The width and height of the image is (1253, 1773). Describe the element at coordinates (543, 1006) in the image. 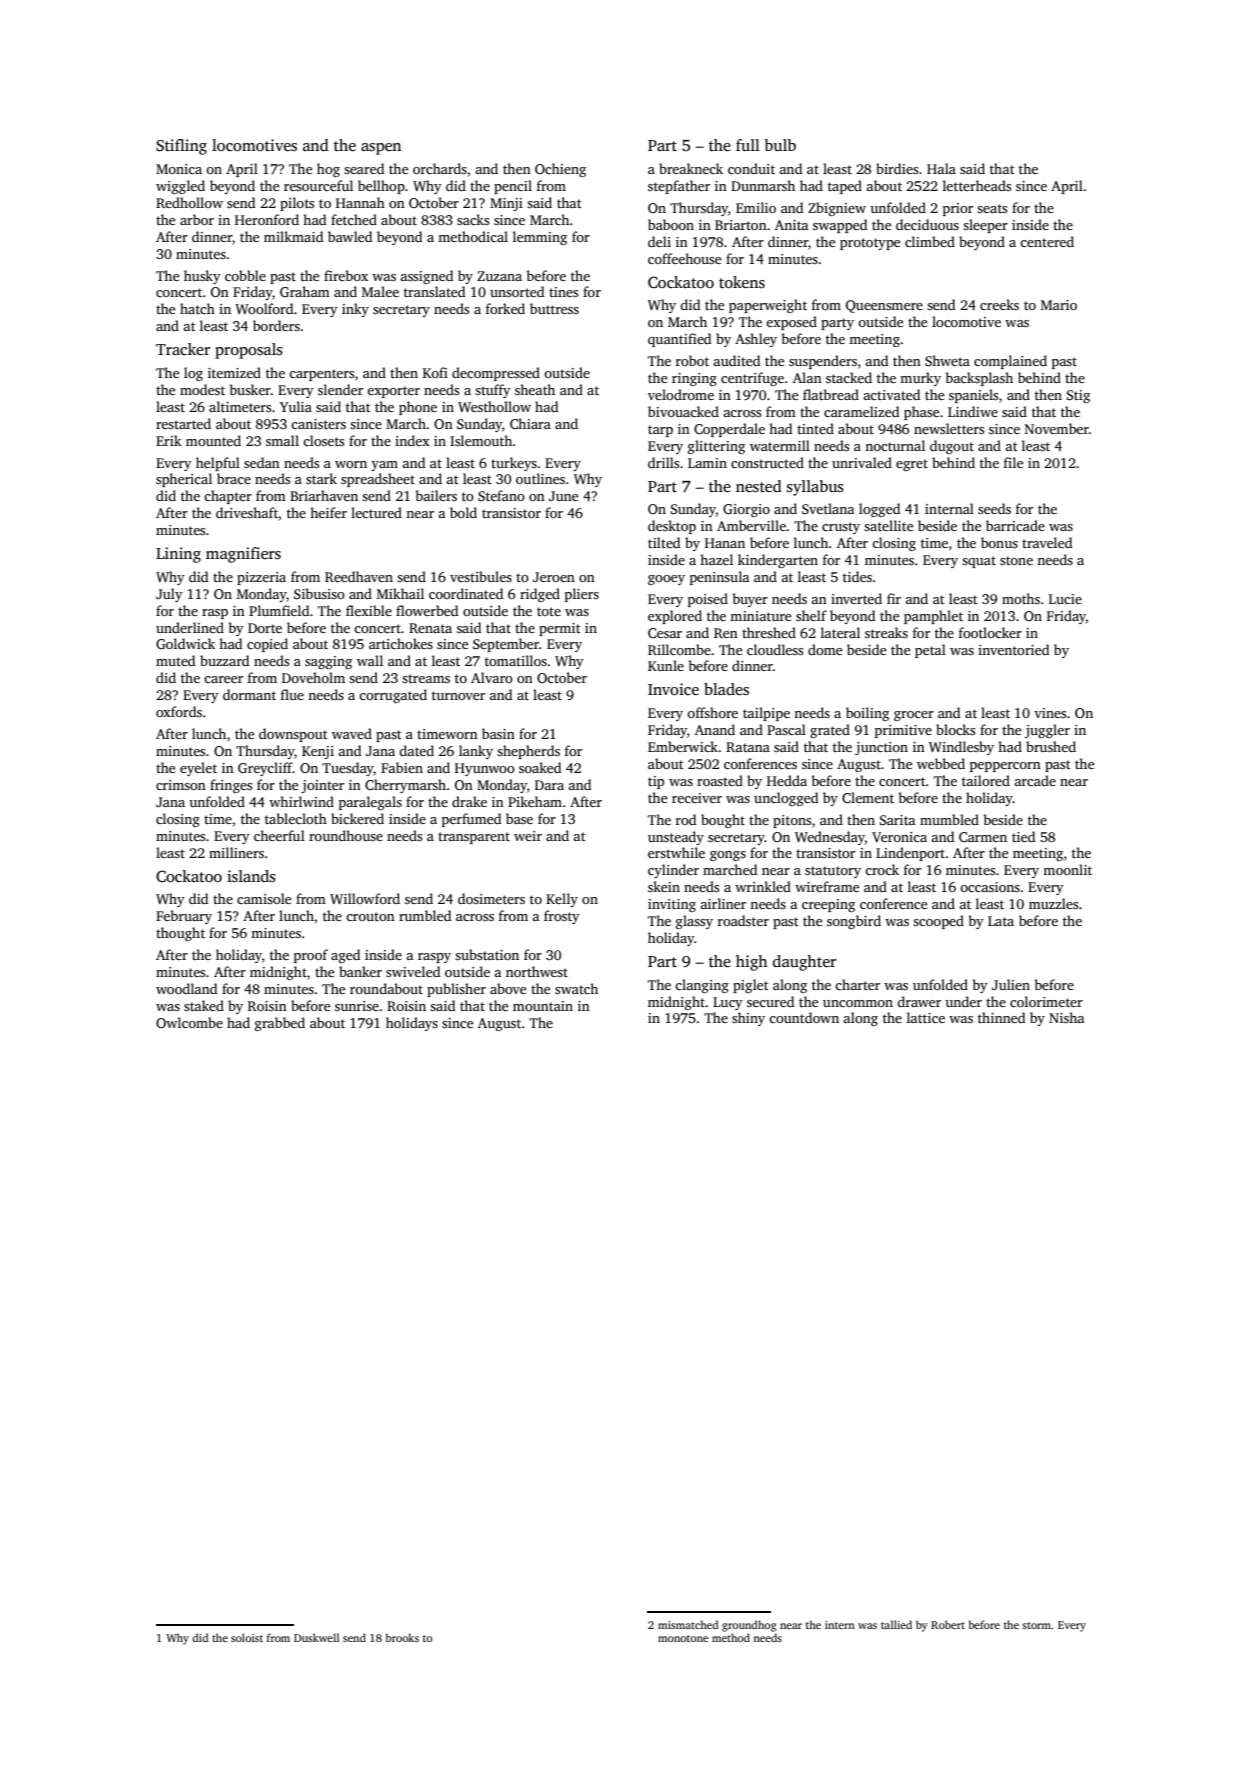

I see `mountain` at that location.
